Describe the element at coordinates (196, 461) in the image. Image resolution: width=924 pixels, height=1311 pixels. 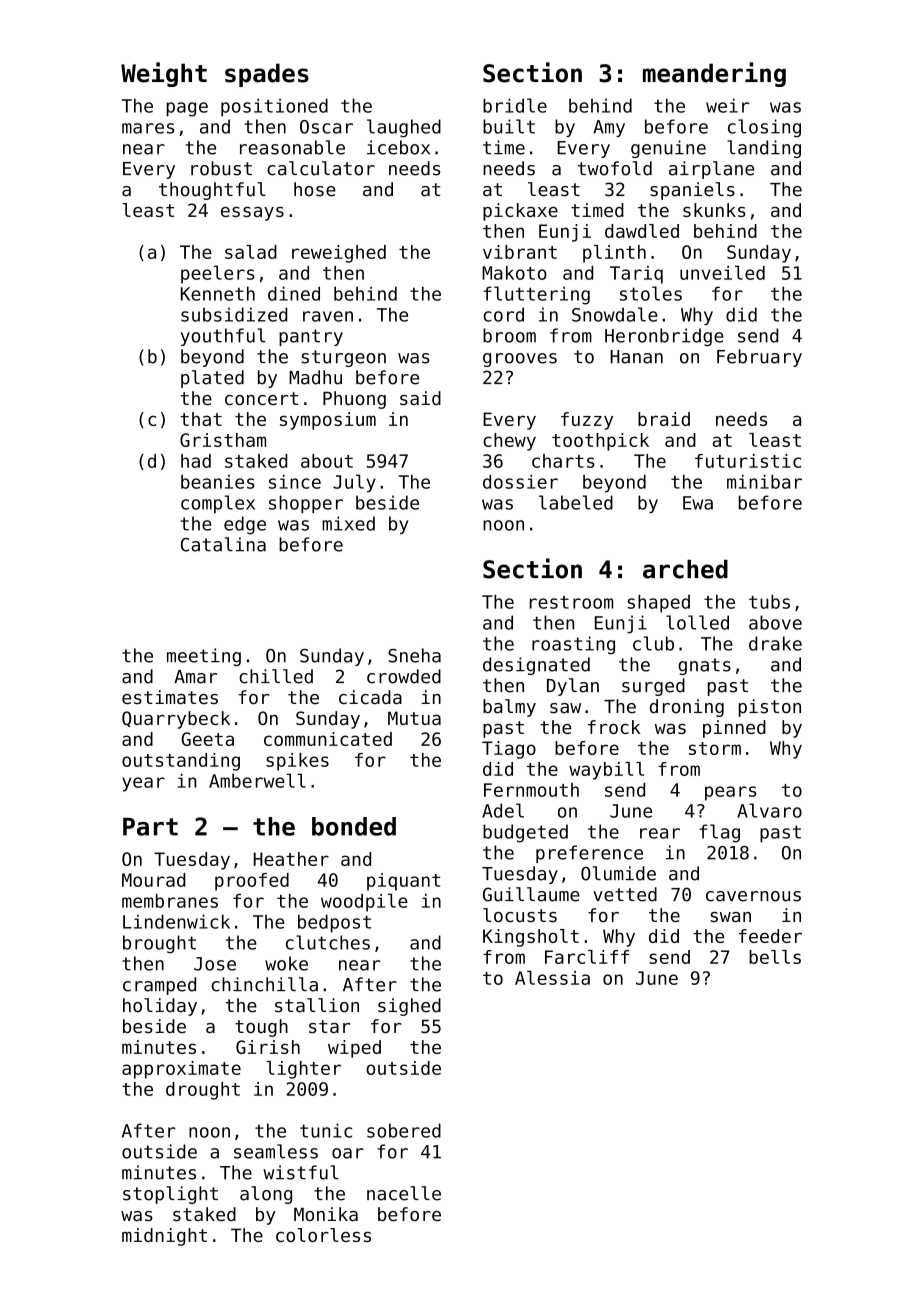
I see `had` at that location.
